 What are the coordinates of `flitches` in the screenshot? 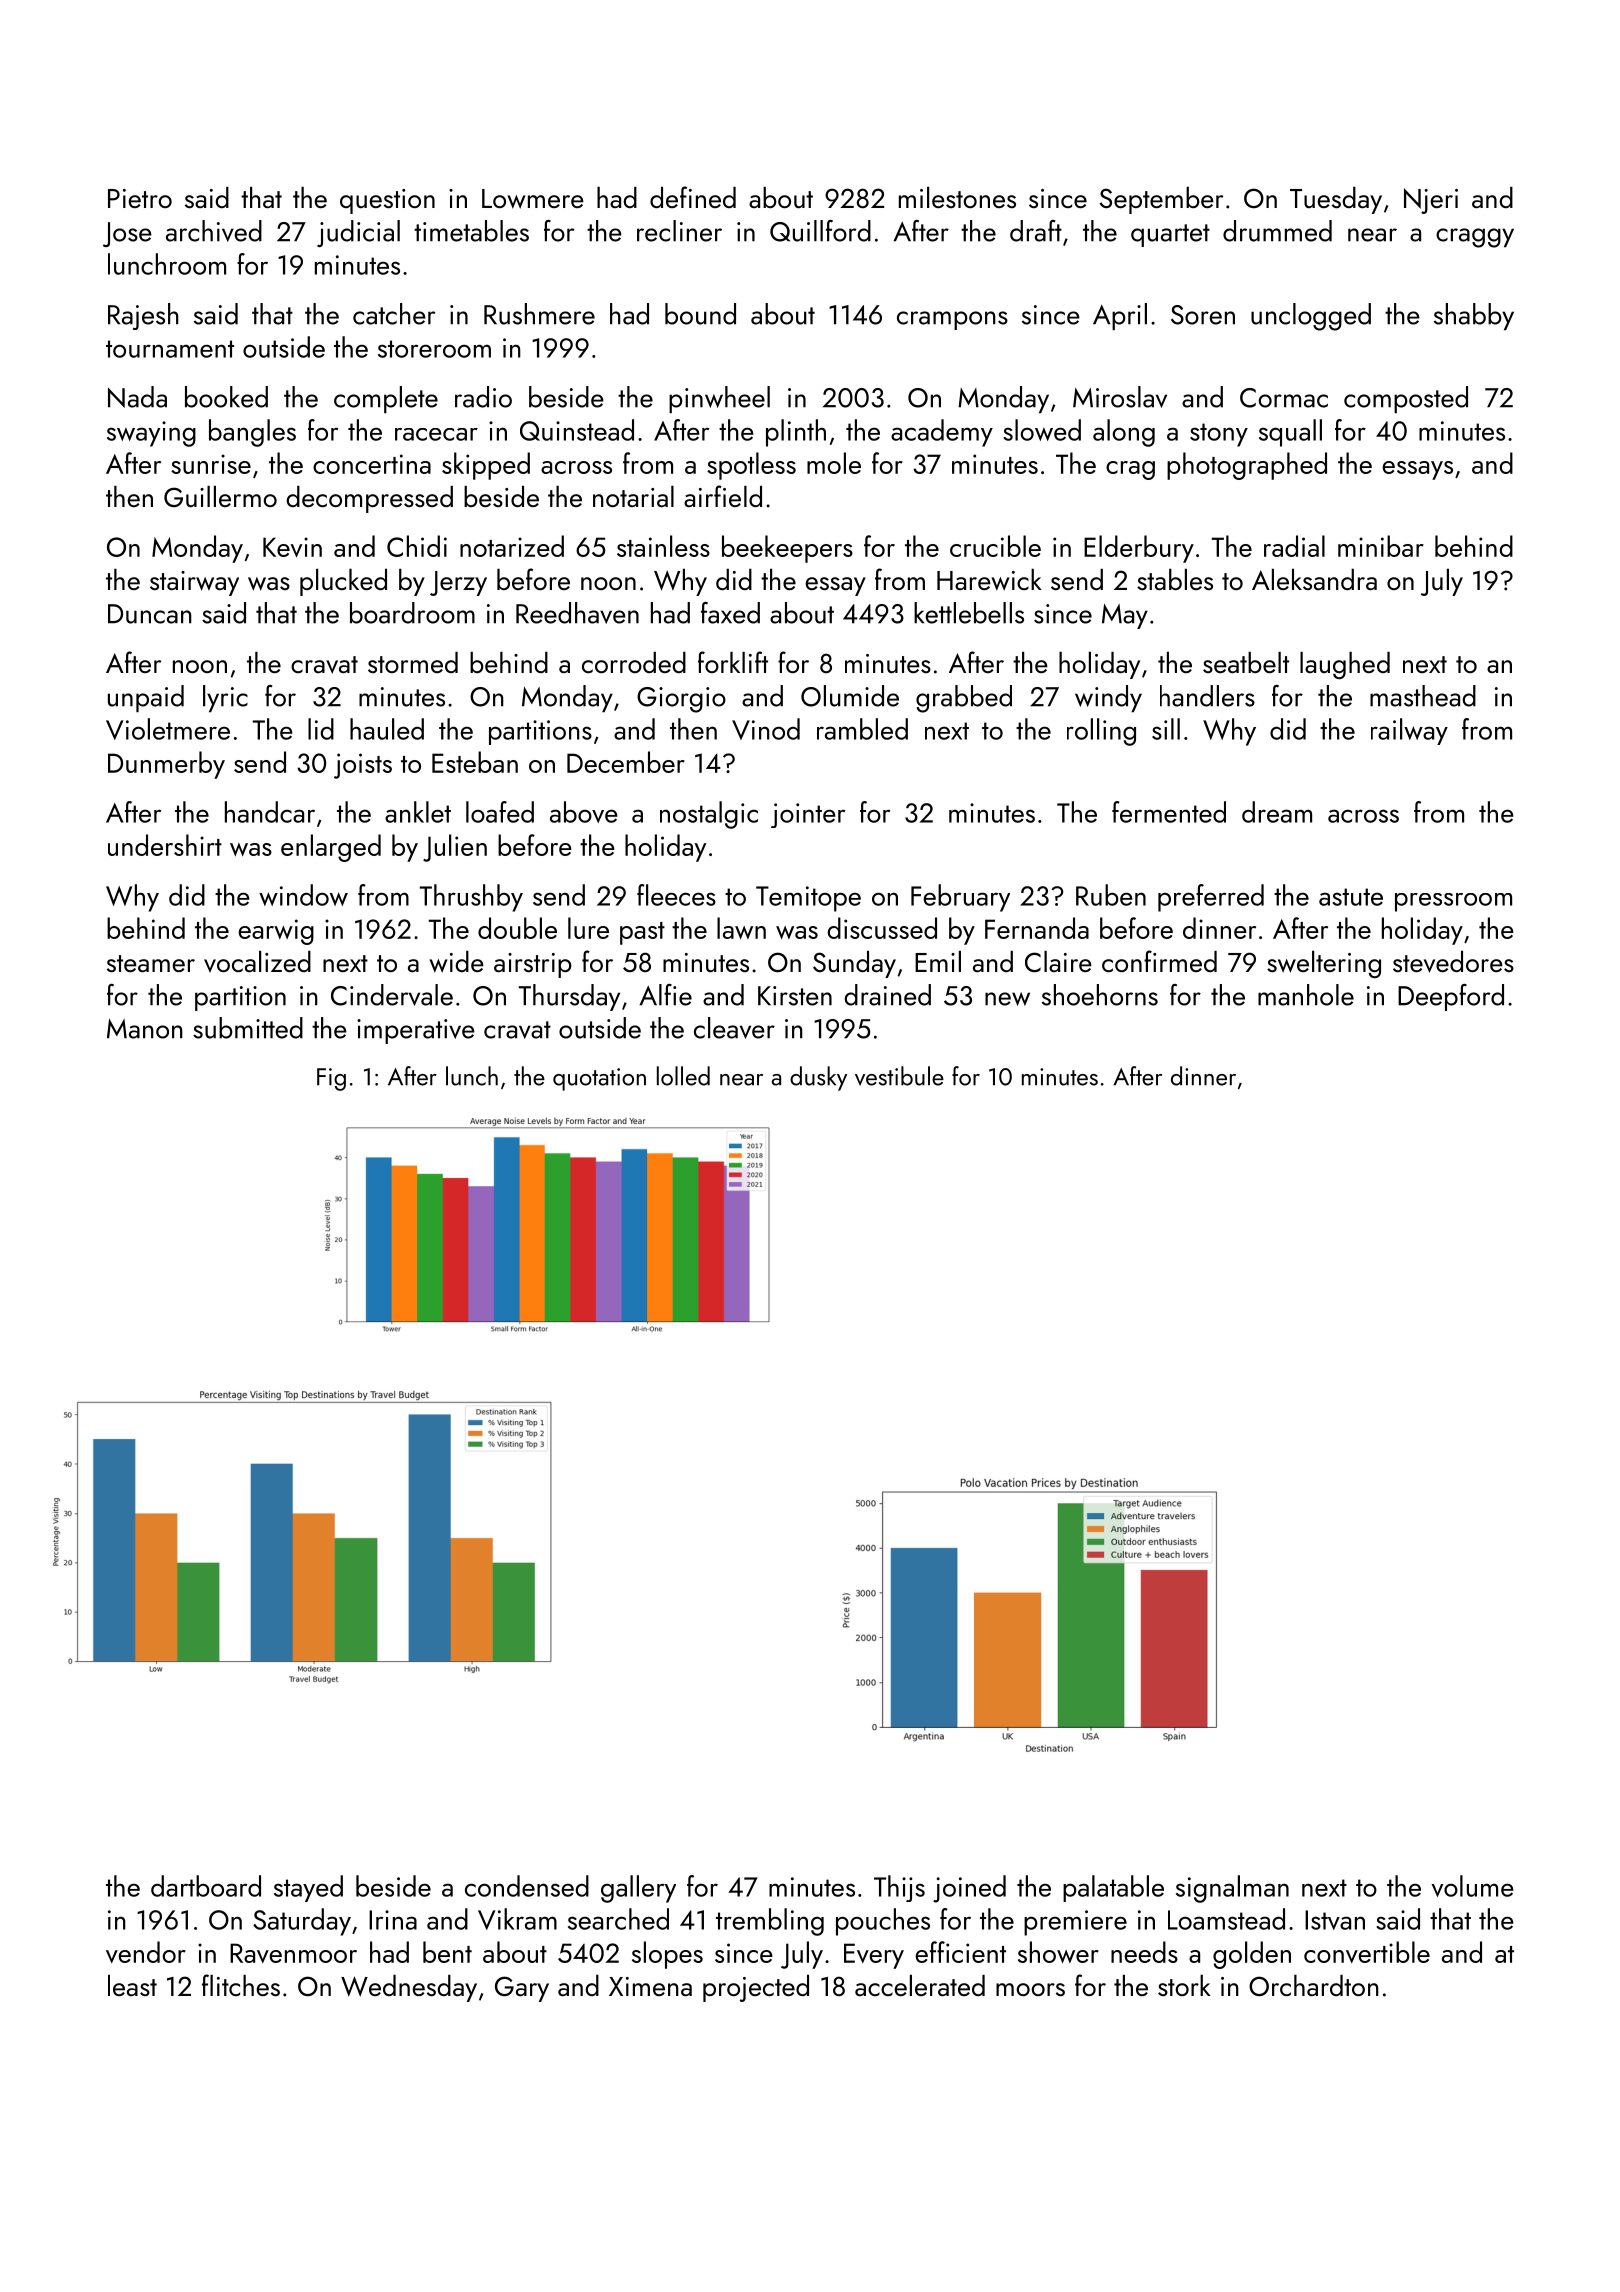 It's located at (241, 1985).
